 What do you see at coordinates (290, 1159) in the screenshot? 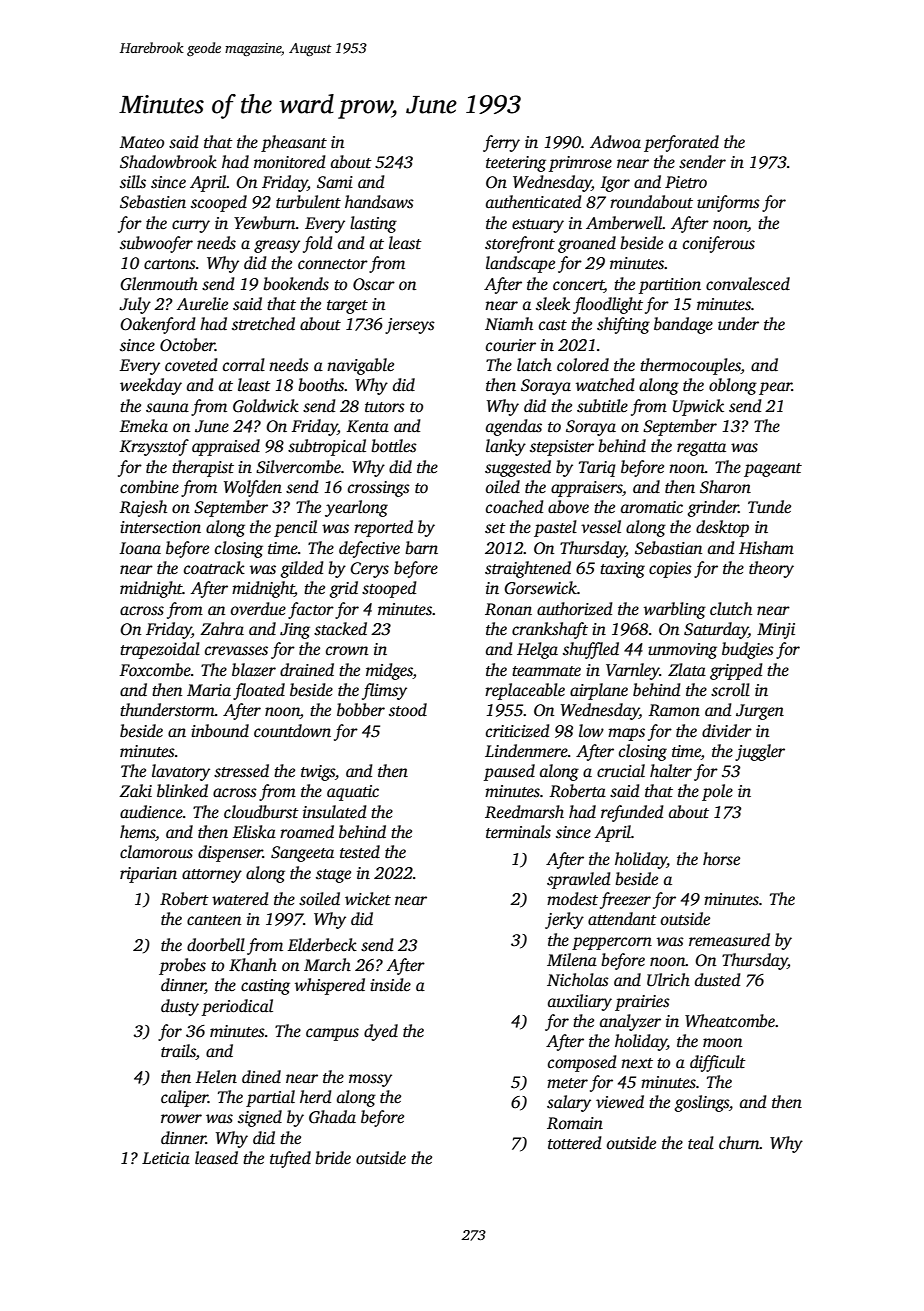
I see `tufted` at bounding box center [290, 1159].
